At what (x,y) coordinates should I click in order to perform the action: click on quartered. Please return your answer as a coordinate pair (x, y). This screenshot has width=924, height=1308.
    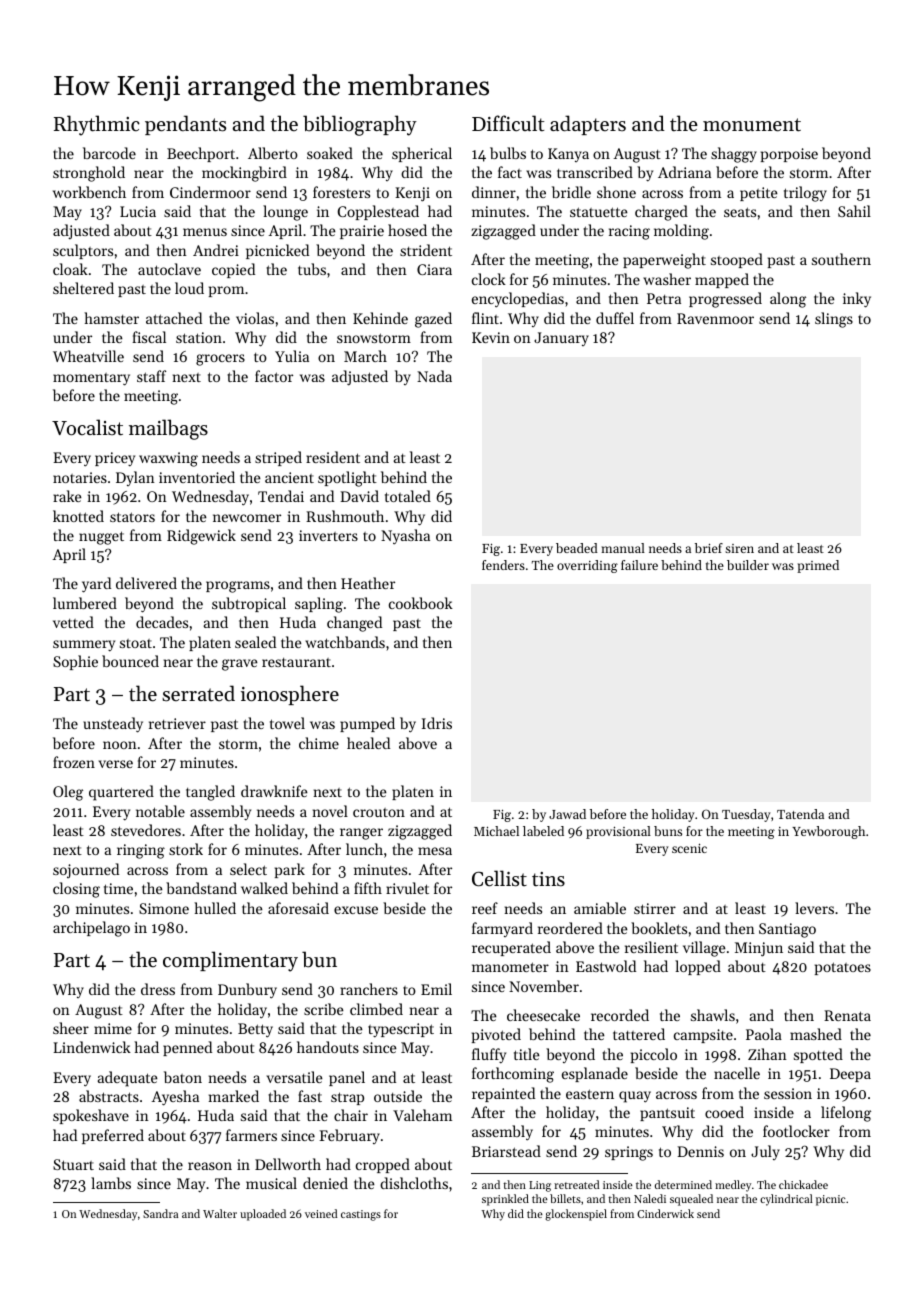
    Looking at the image, I should click on (121, 793).
